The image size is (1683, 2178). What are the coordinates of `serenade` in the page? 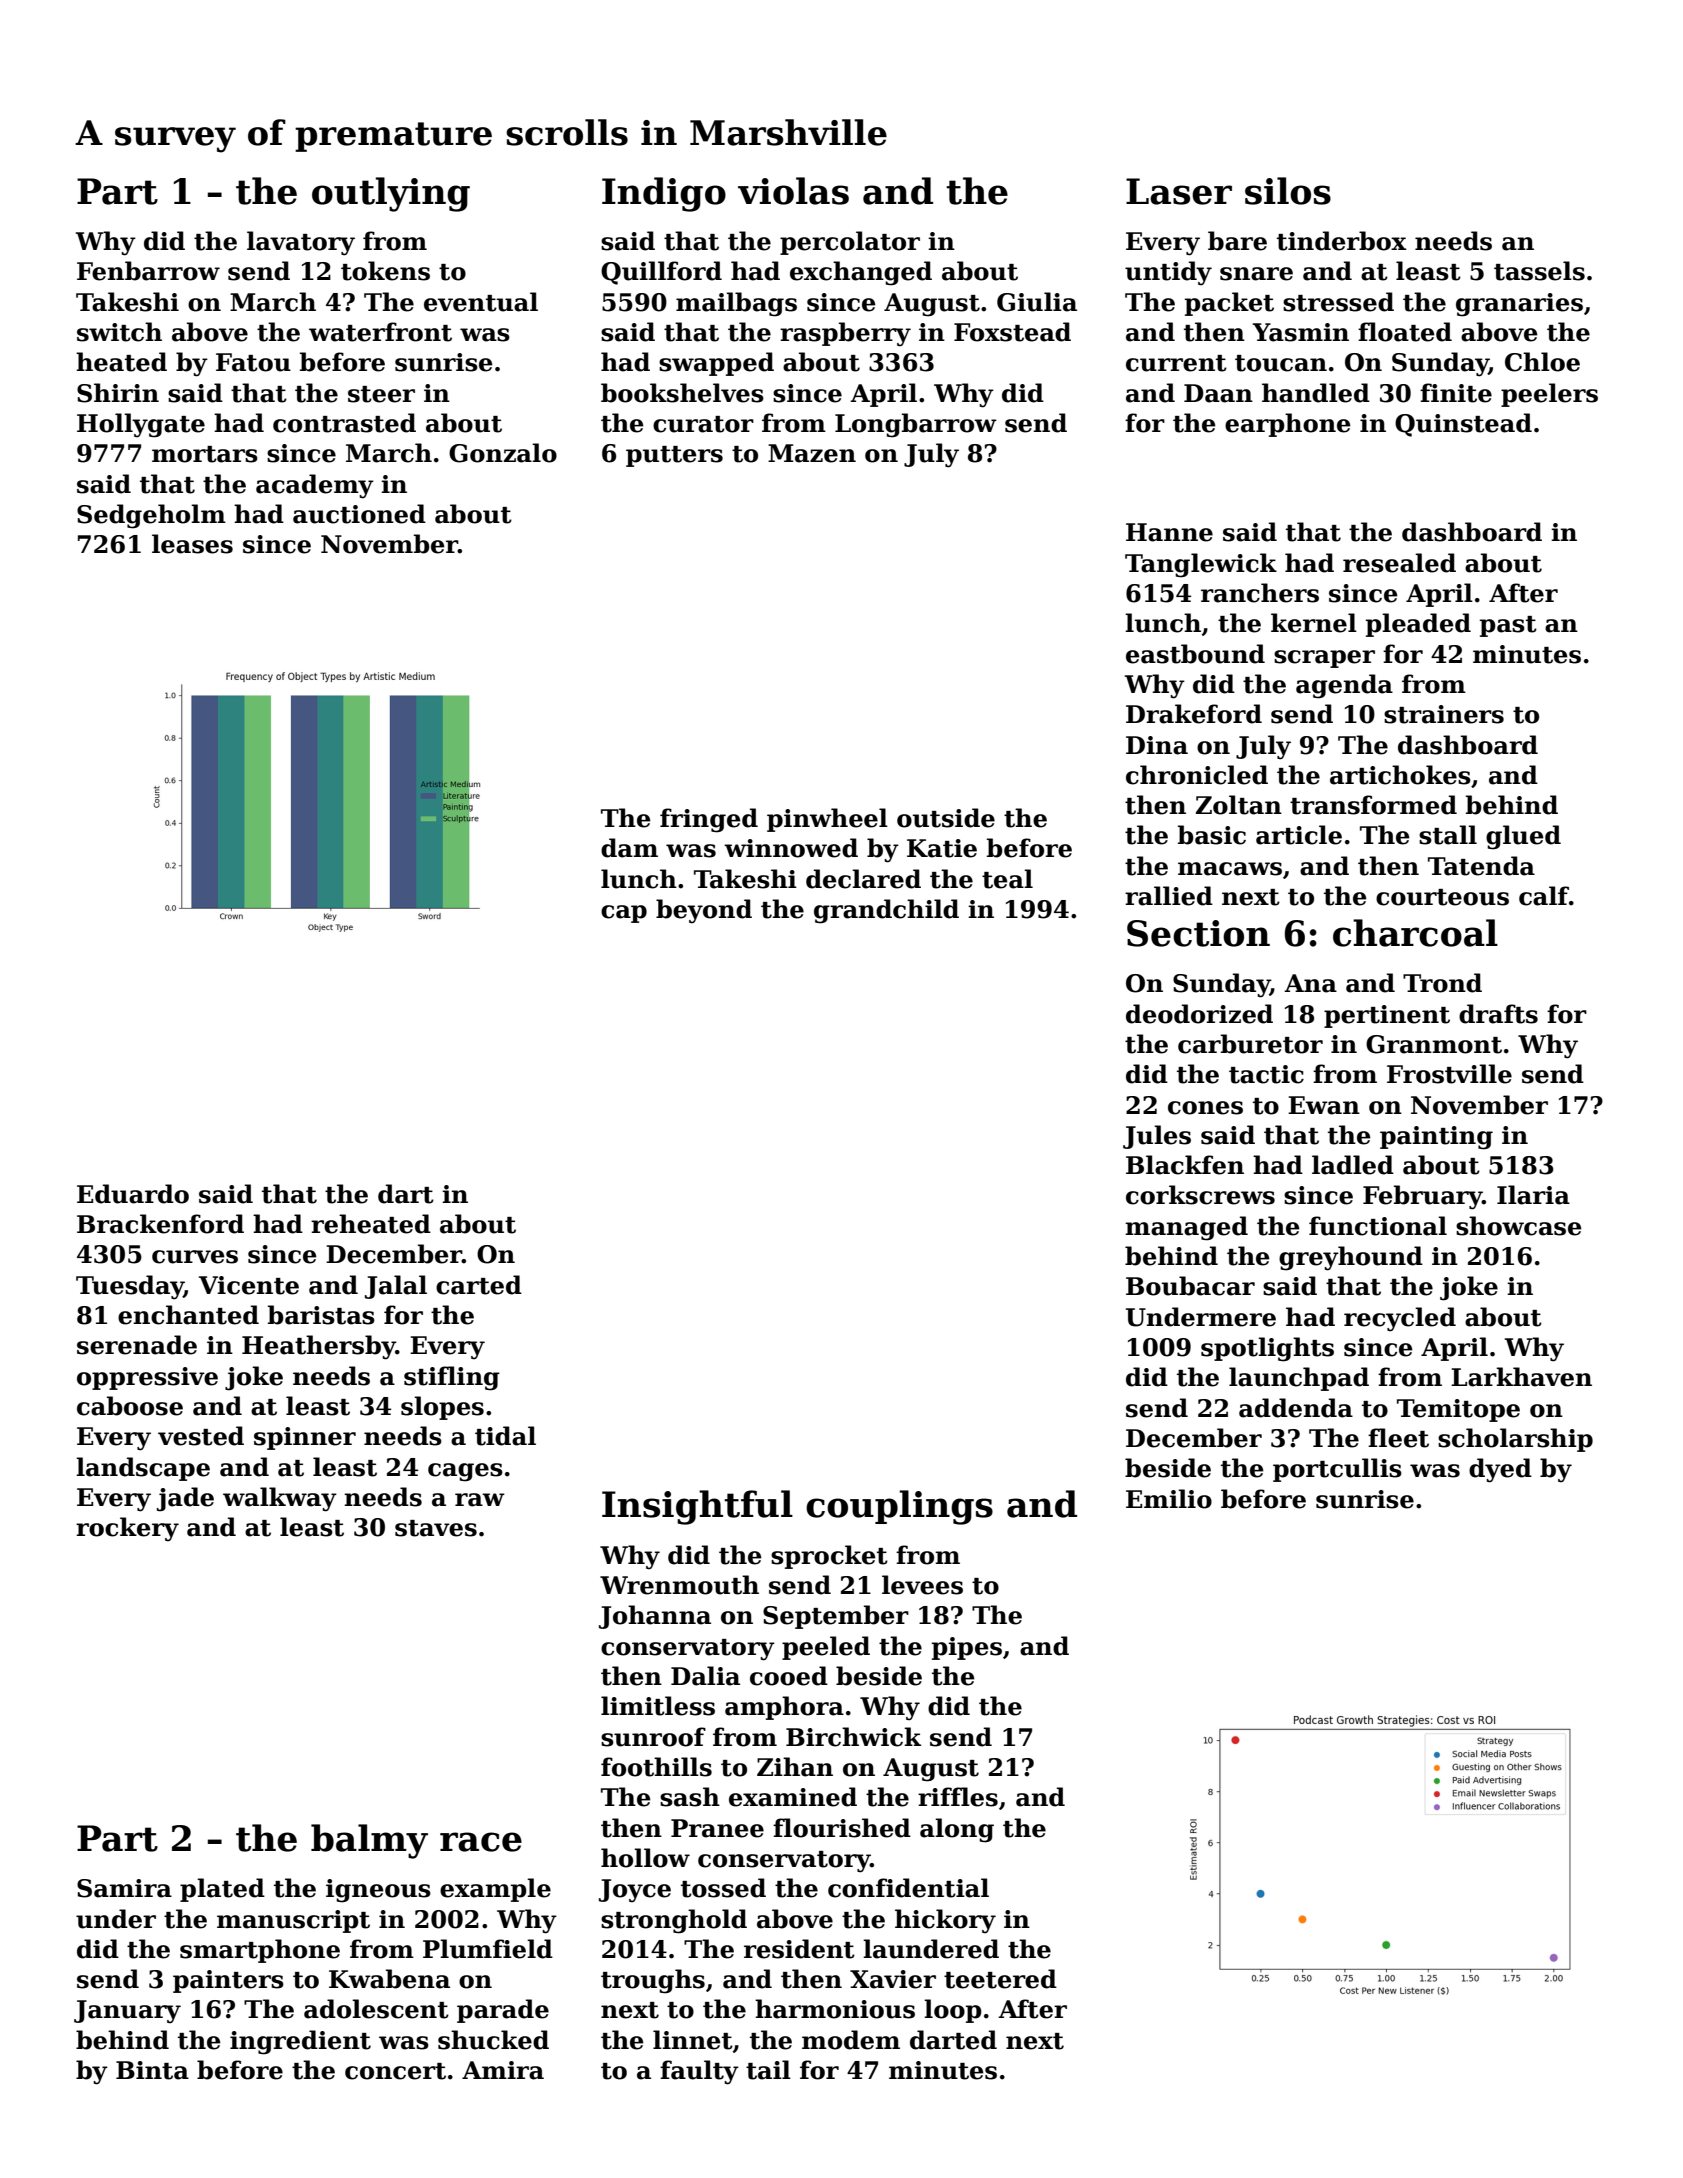 It's located at (137, 1345).
